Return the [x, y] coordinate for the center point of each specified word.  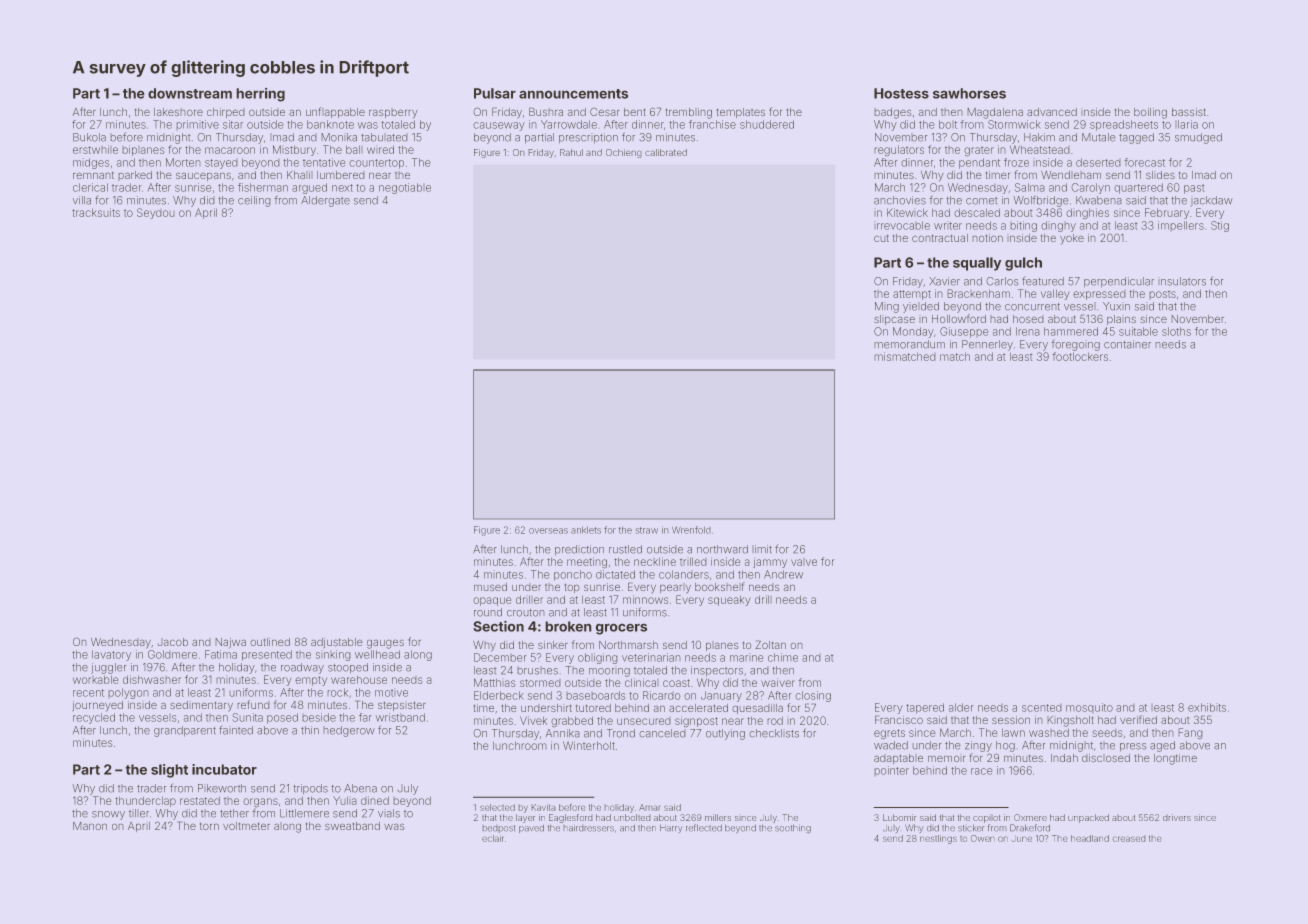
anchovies [900, 200]
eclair [493, 838]
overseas [548, 531]
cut [881, 238]
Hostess [901, 93]
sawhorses [969, 93]
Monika [339, 137]
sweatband [352, 826]
